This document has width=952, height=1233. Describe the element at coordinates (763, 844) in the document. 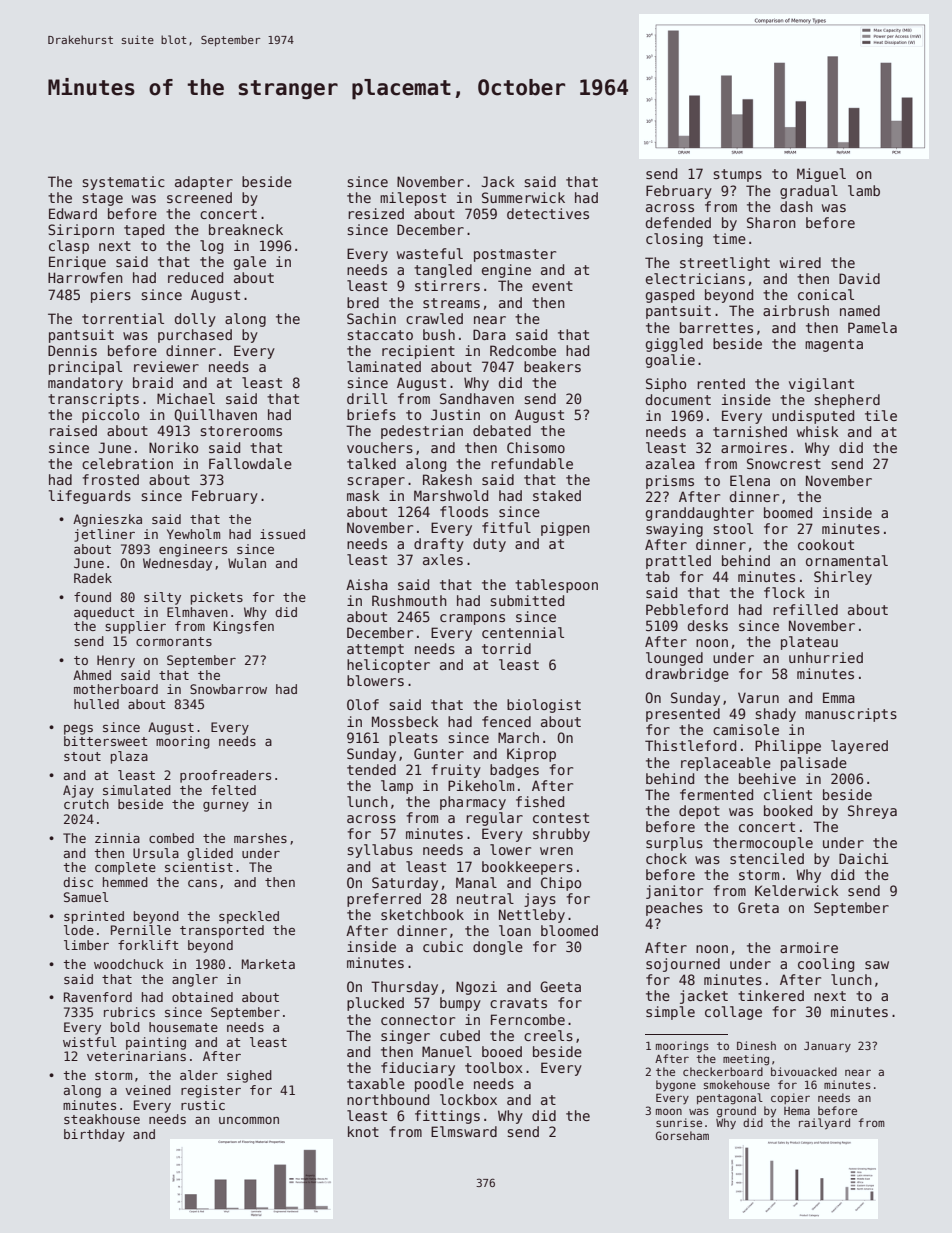

I see `thermocouple` at that location.
